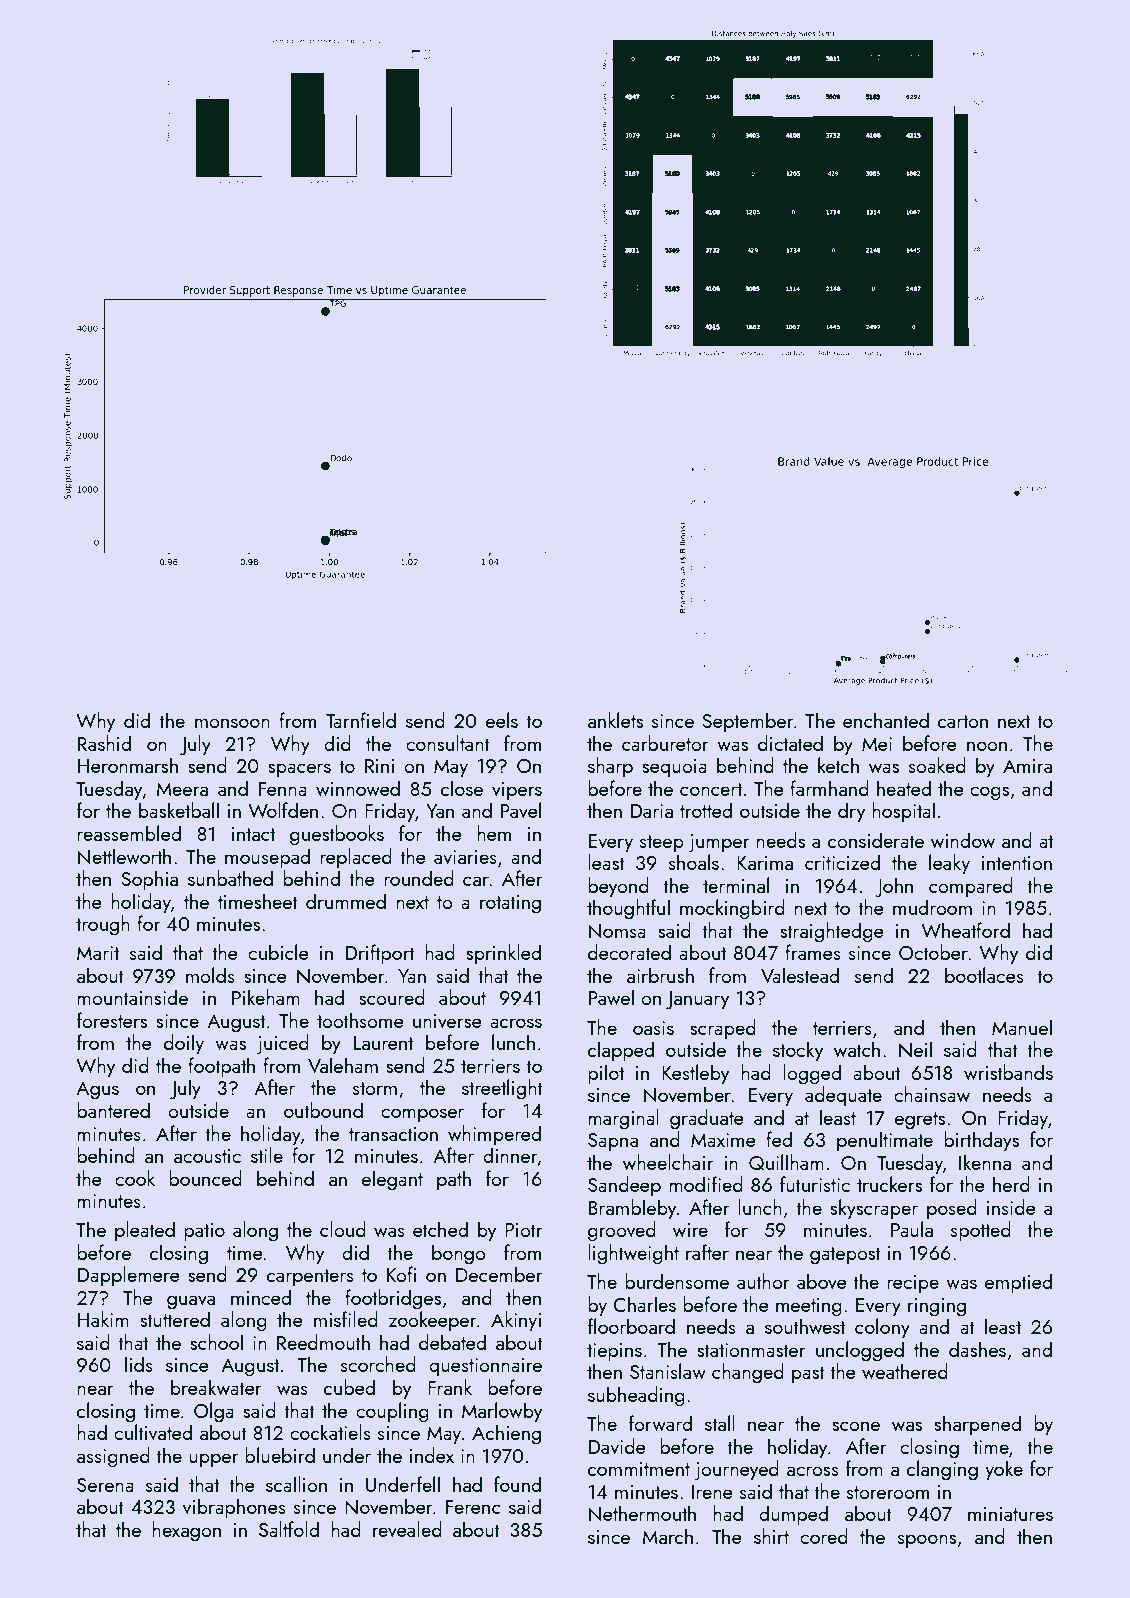 This image has width=1130, height=1598. What do you see at coordinates (963, 721) in the image?
I see `carton` at bounding box center [963, 721].
